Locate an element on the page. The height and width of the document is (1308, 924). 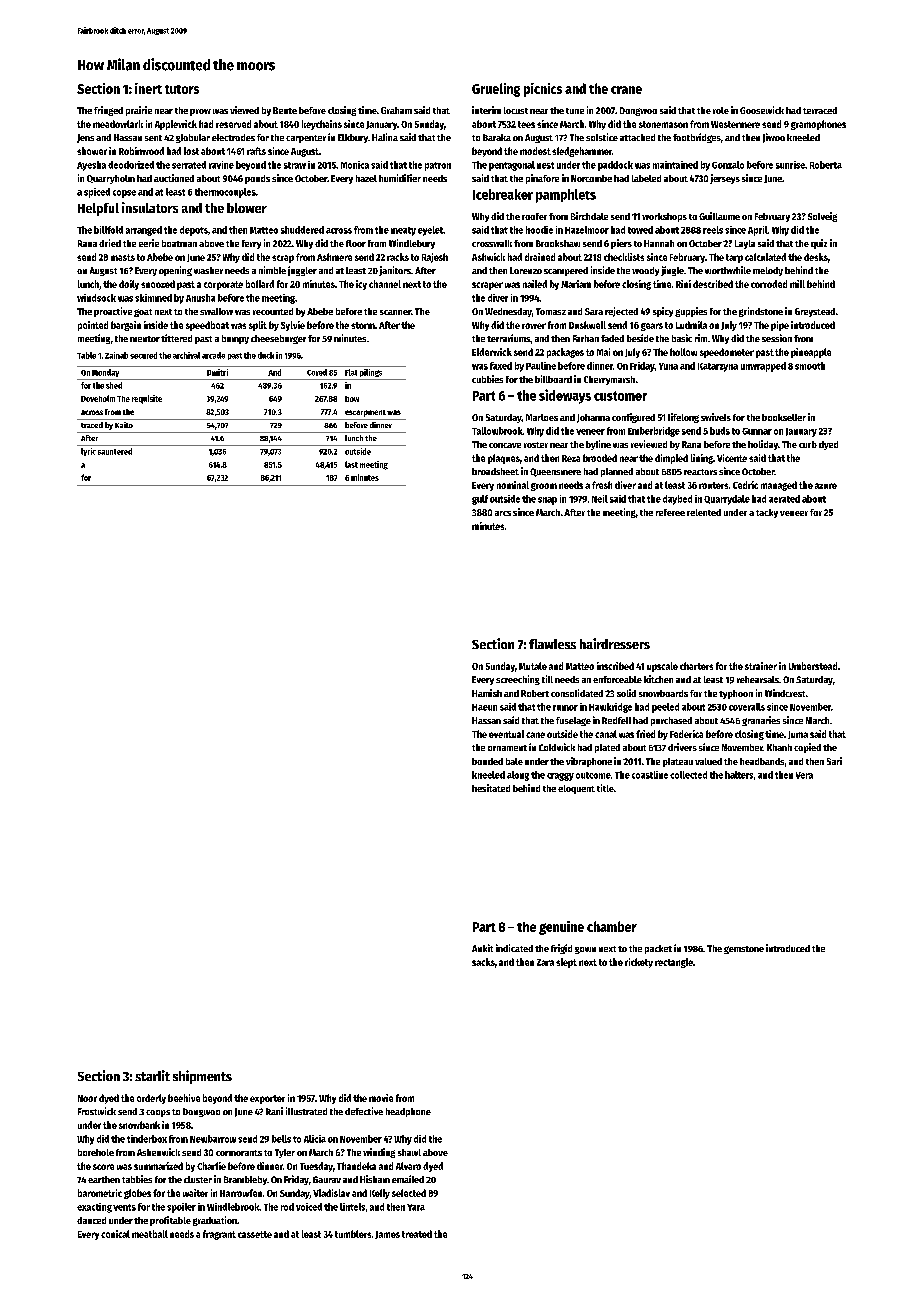
daybed is located at coordinates (677, 500).
